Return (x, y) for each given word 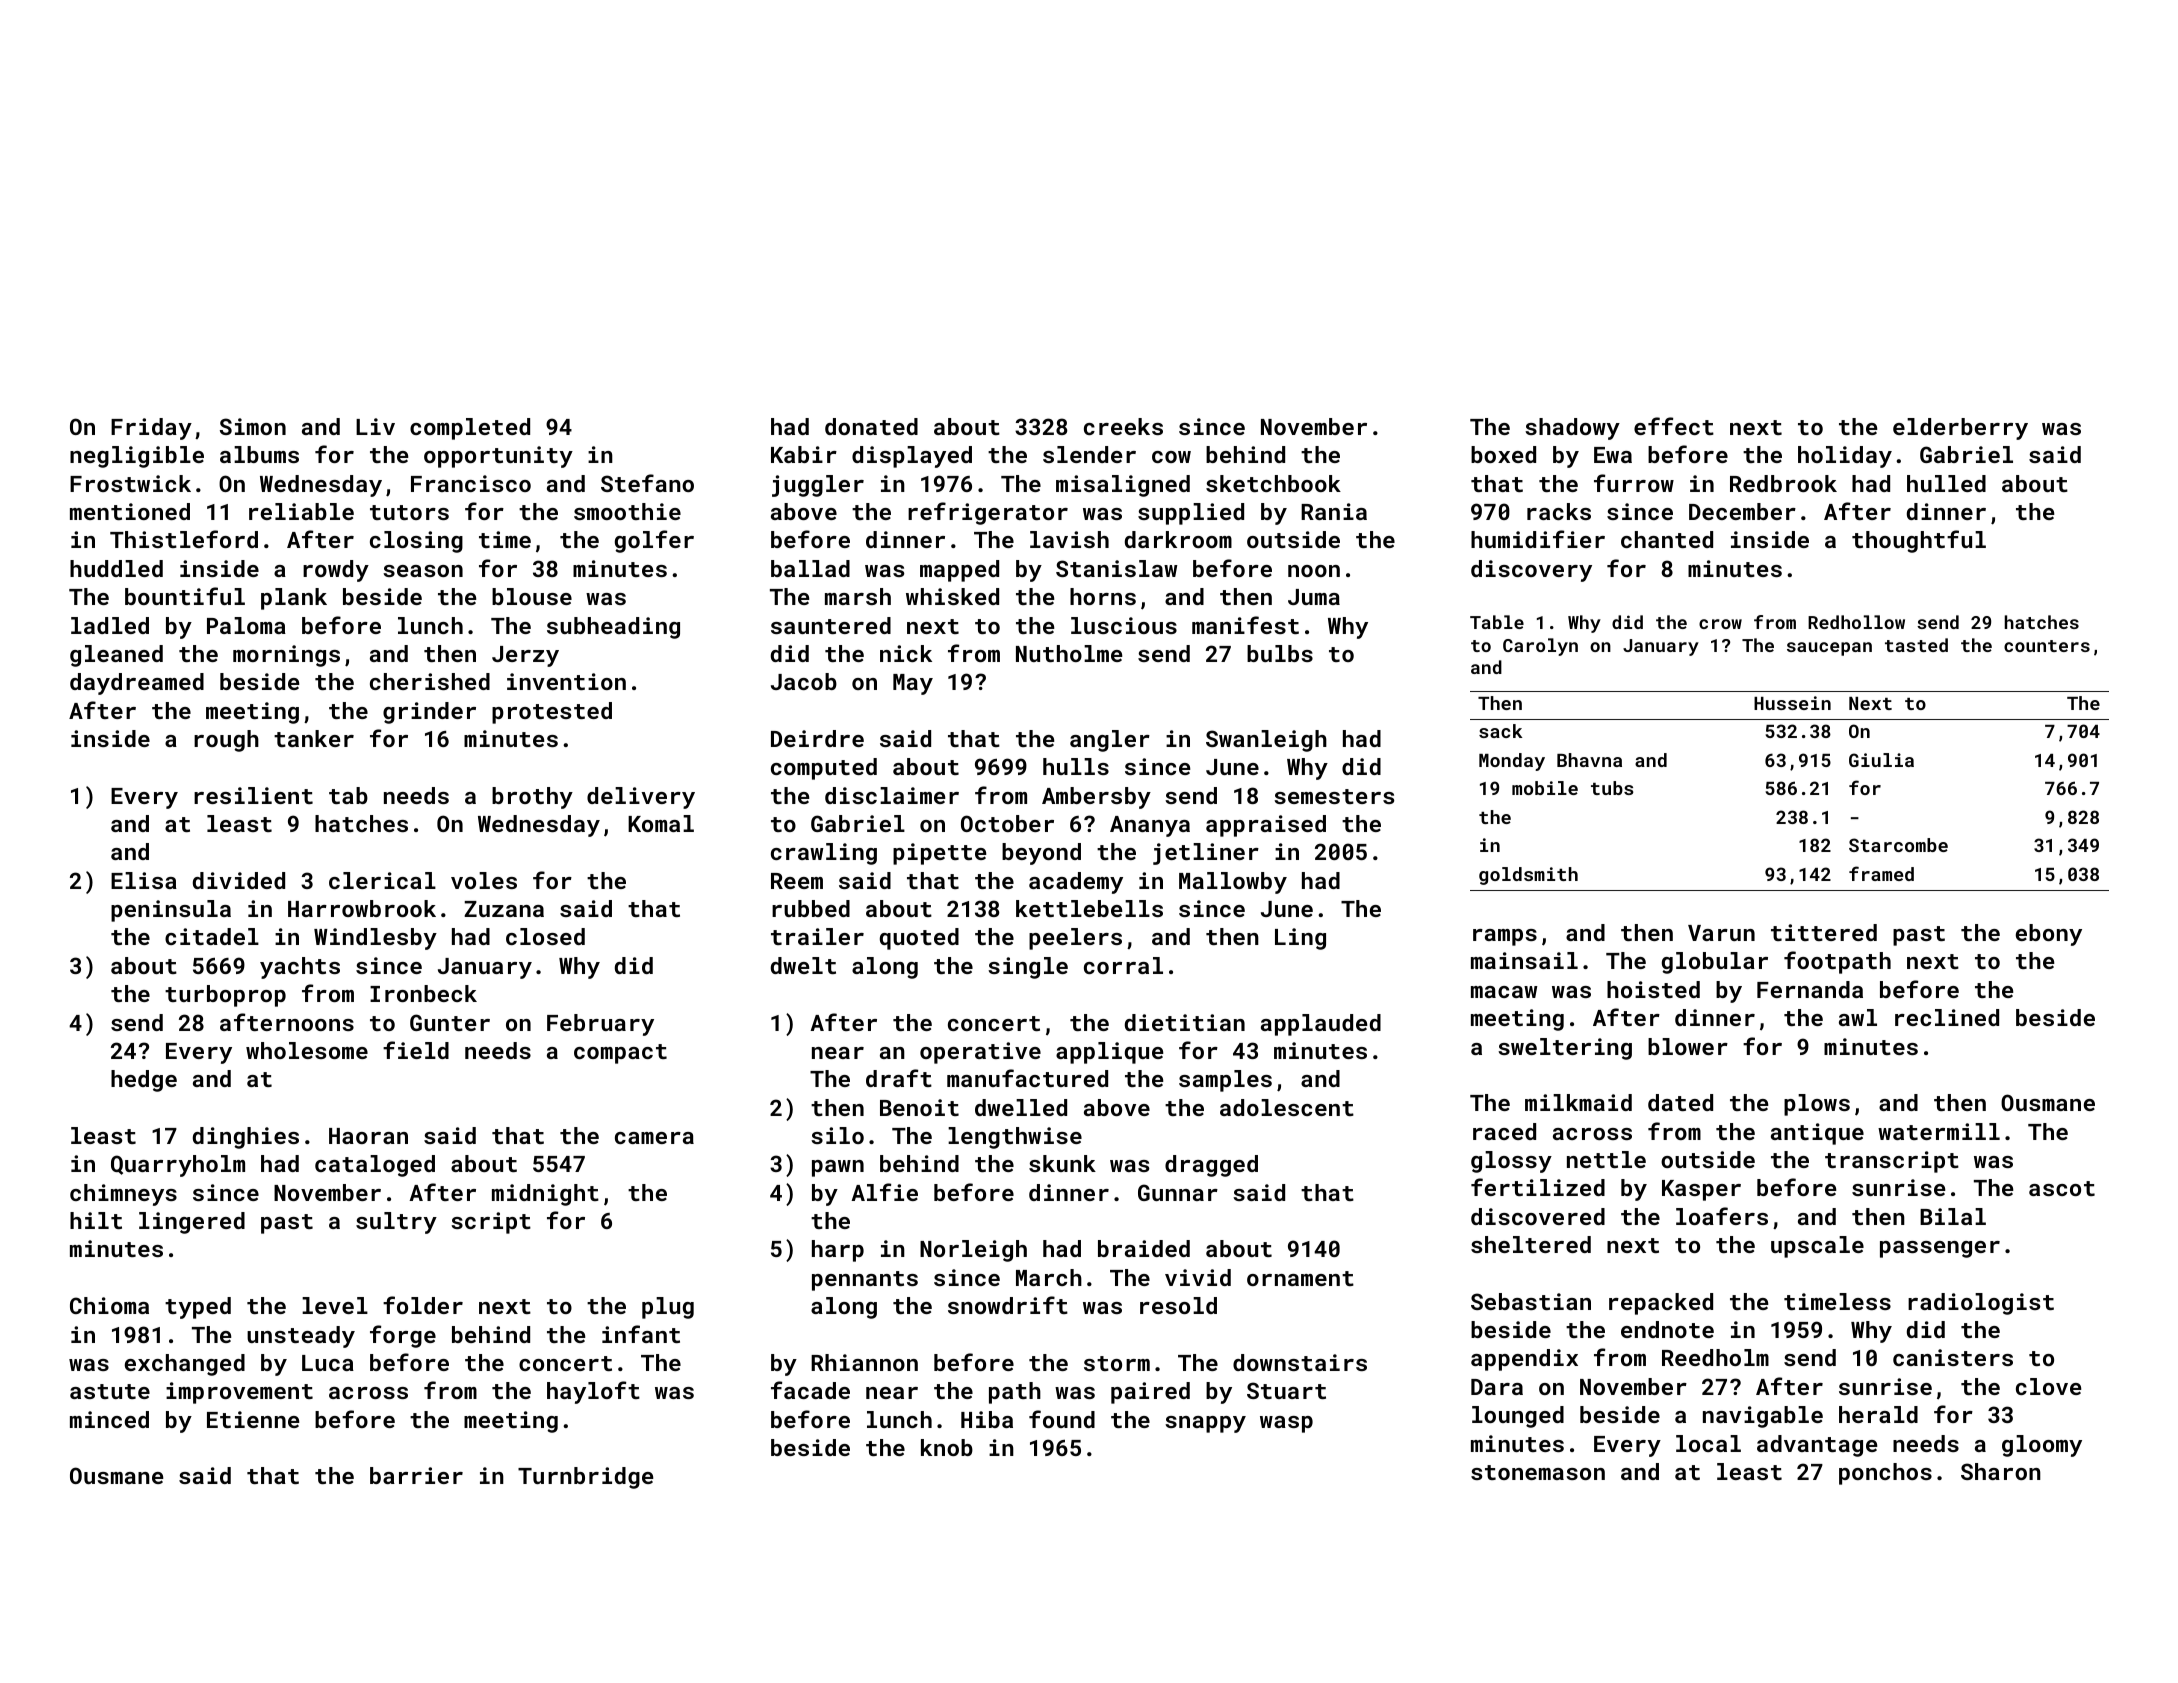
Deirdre (817, 738)
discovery (1531, 571)
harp (838, 1251)
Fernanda (1810, 989)
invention (566, 681)
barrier (416, 1475)
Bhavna (1589, 760)
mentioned (130, 511)
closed (545, 936)
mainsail (1524, 960)
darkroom (1178, 539)
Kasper (1701, 1190)
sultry (396, 1223)
